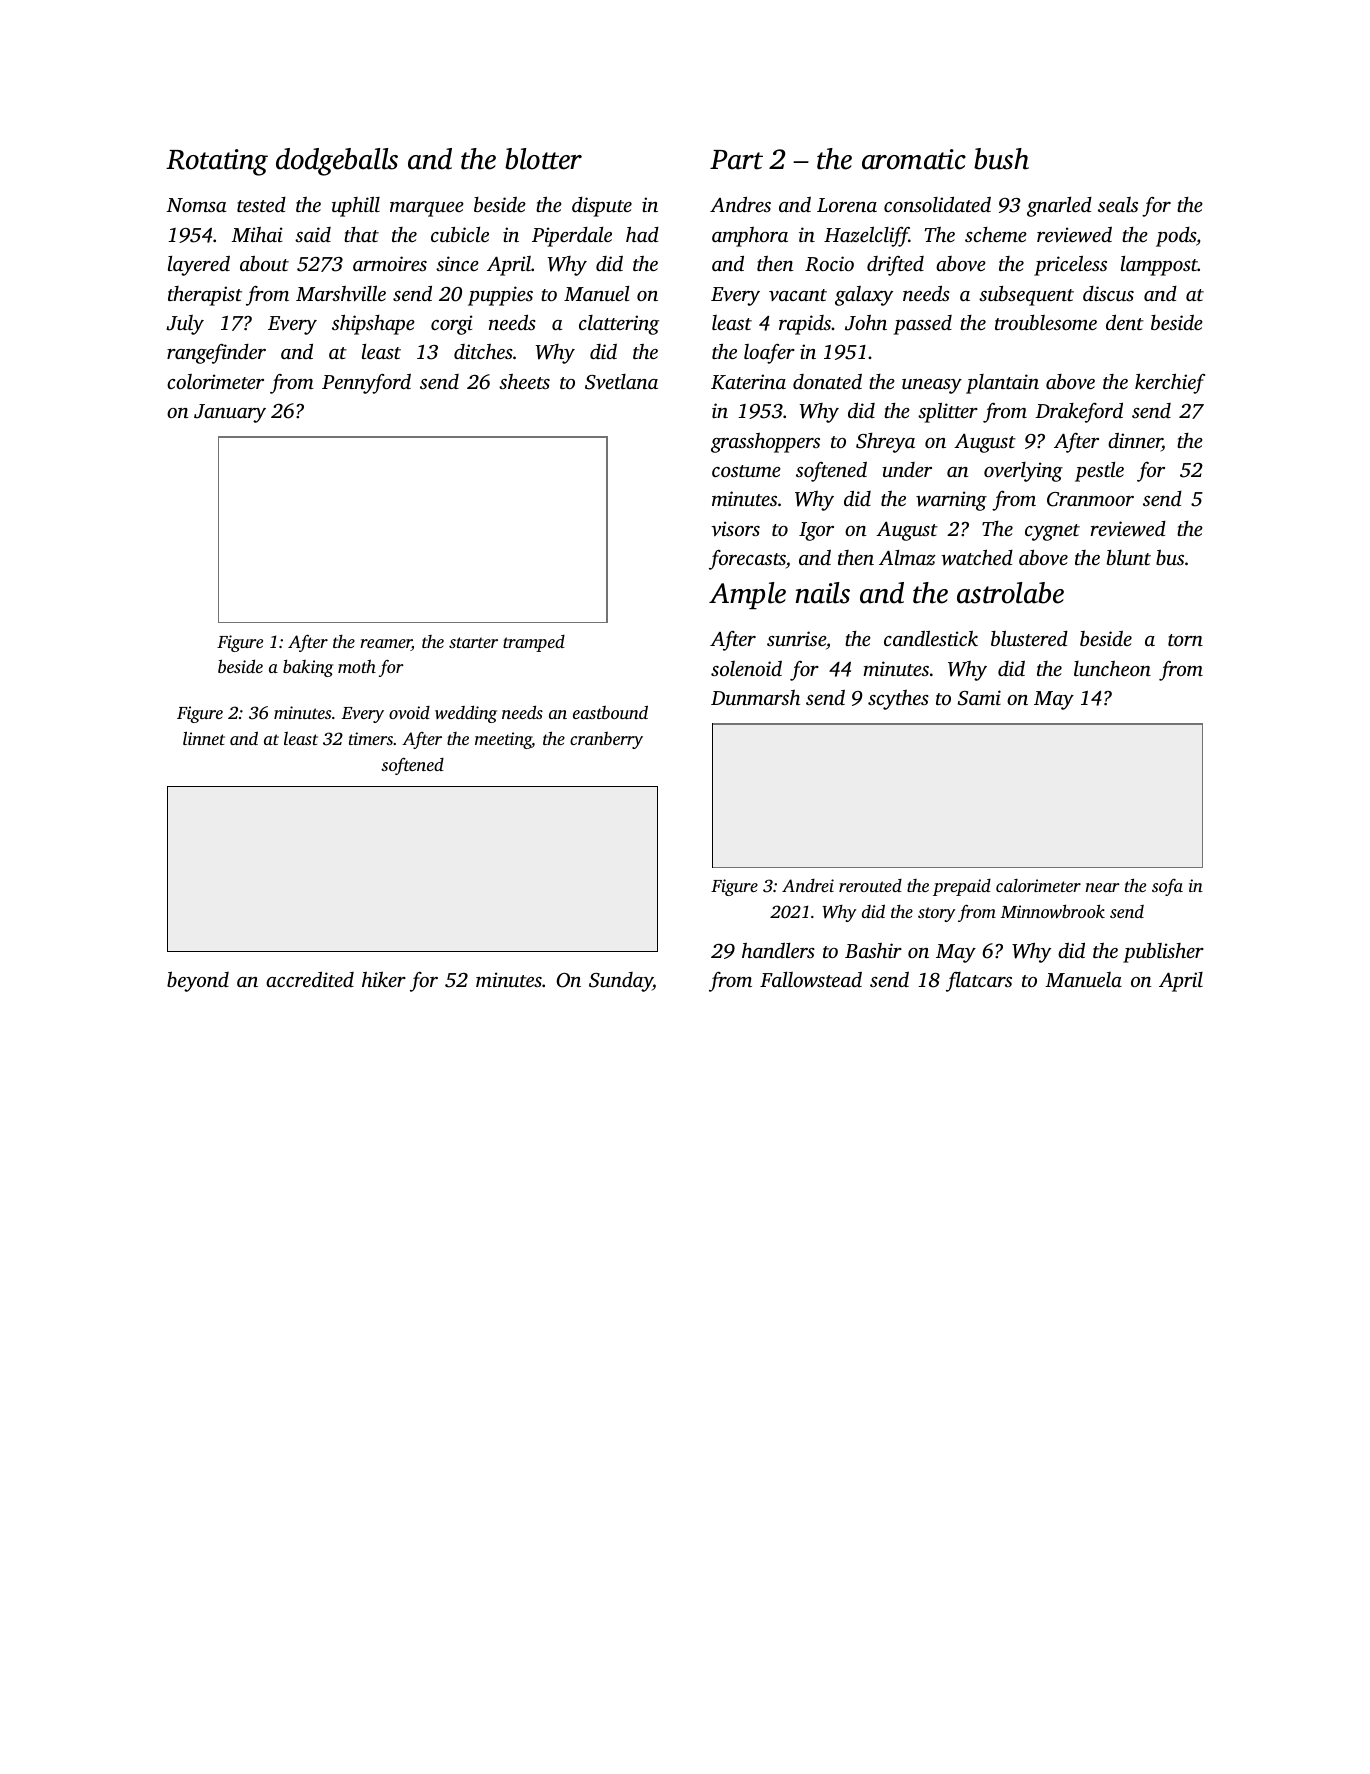 Image resolution: width=1370 pixels, height=1774 pixels. Describe the element at coordinates (460, 234) in the image. I see `cubicle` at that location.
